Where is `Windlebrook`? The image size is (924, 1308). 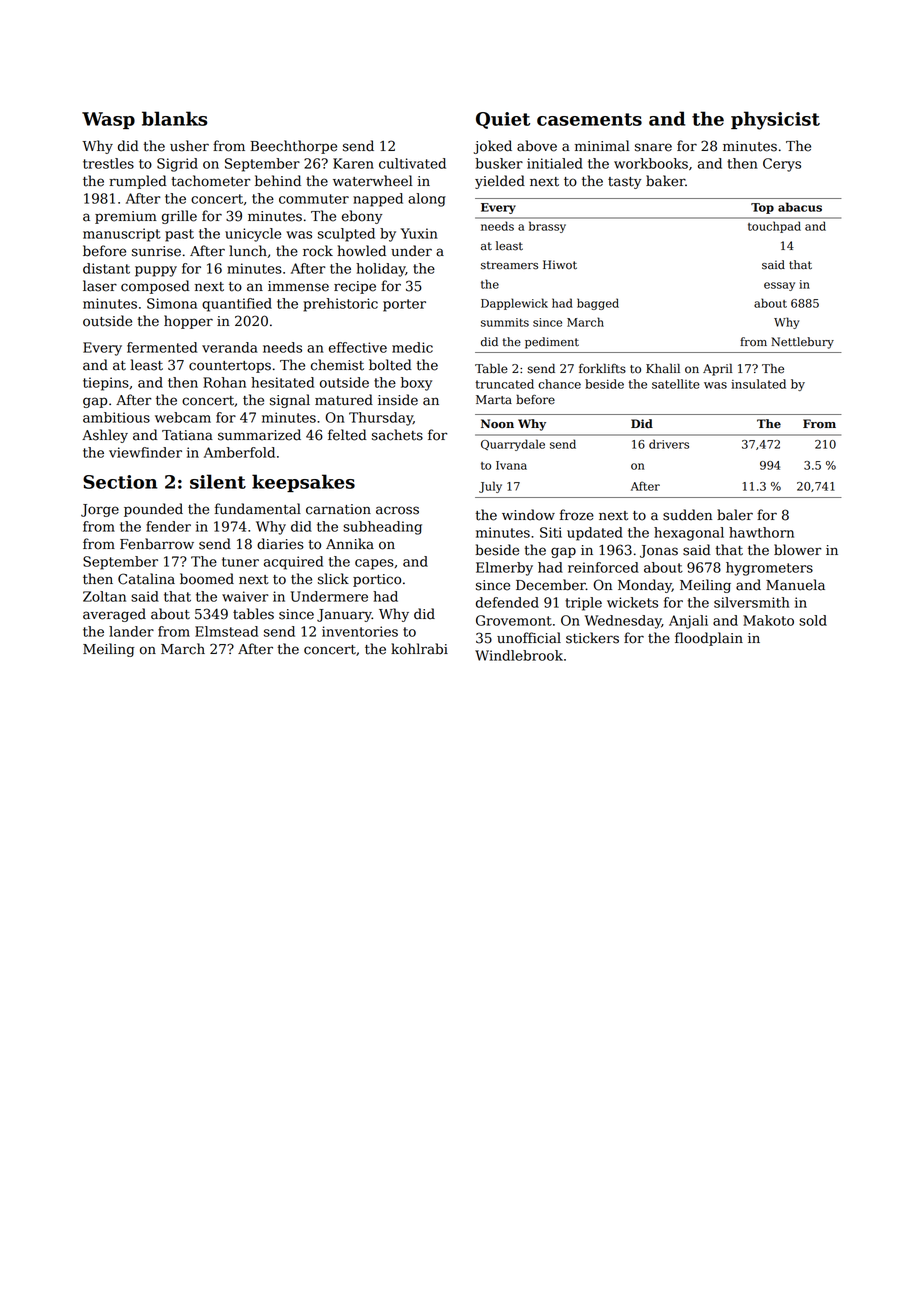
Windlebrook is located at coordinates (519, 655).
